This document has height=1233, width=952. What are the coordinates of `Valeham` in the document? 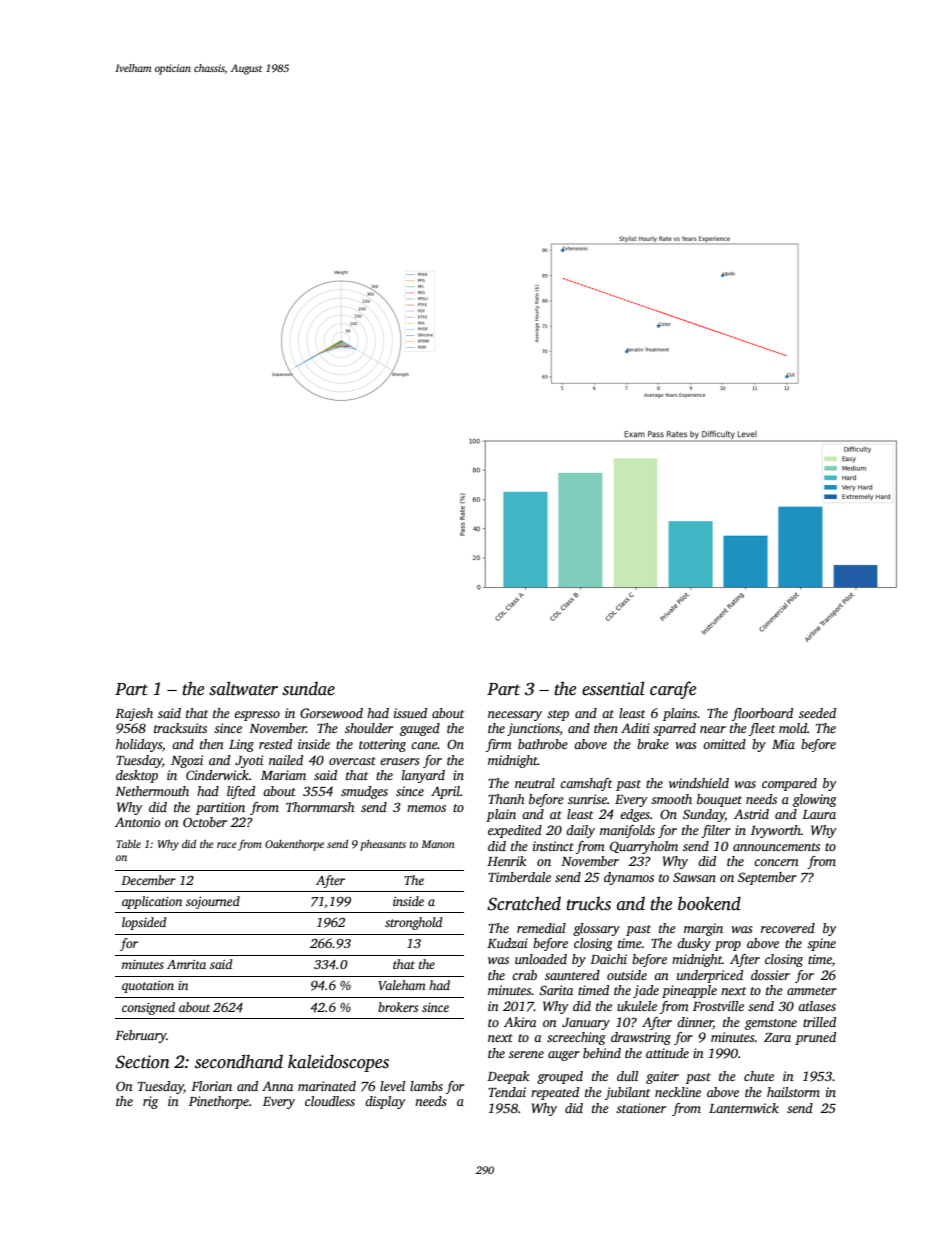 It's located at (402, 985).
